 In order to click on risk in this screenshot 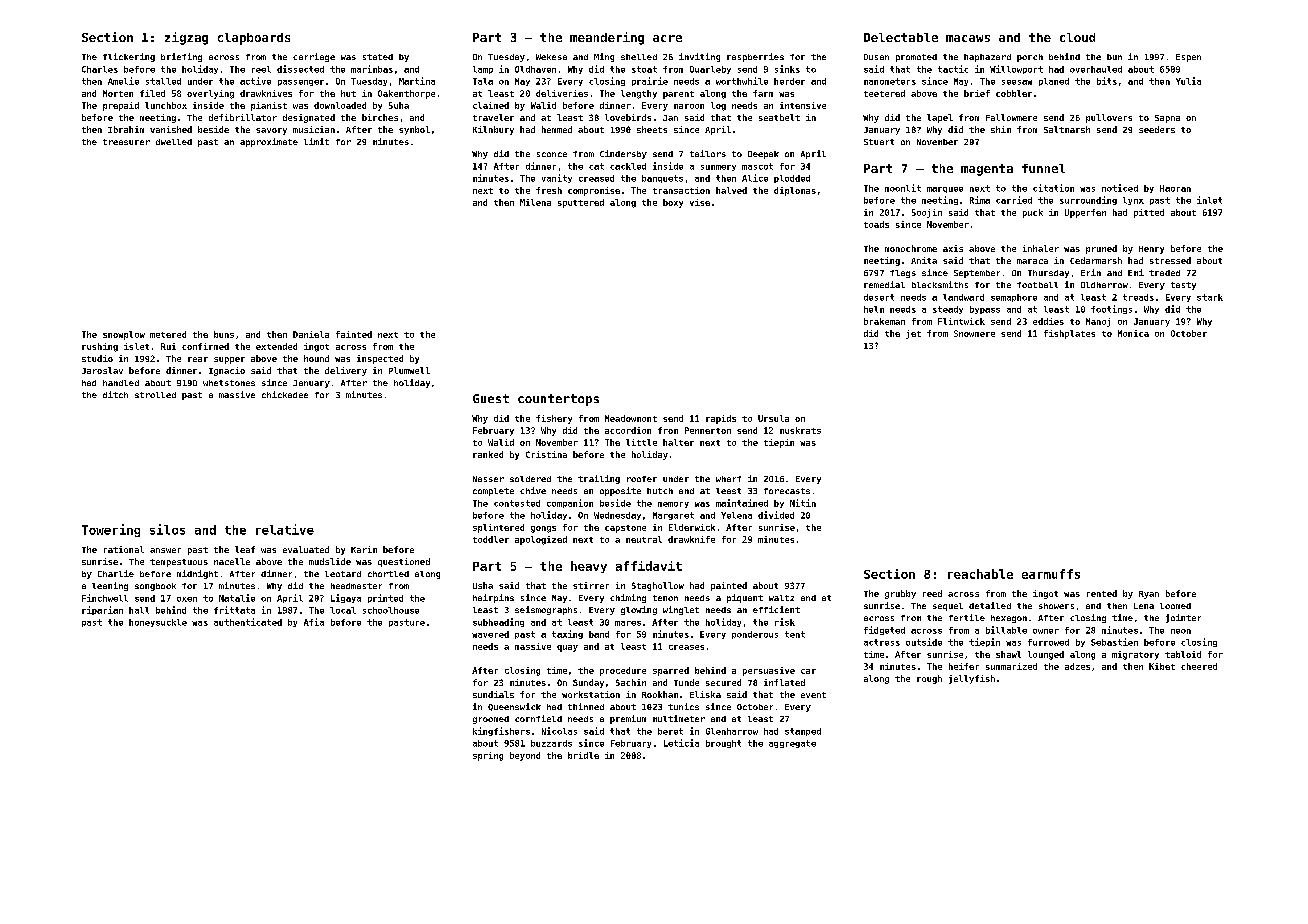, I will do `click(785, 622)`.
